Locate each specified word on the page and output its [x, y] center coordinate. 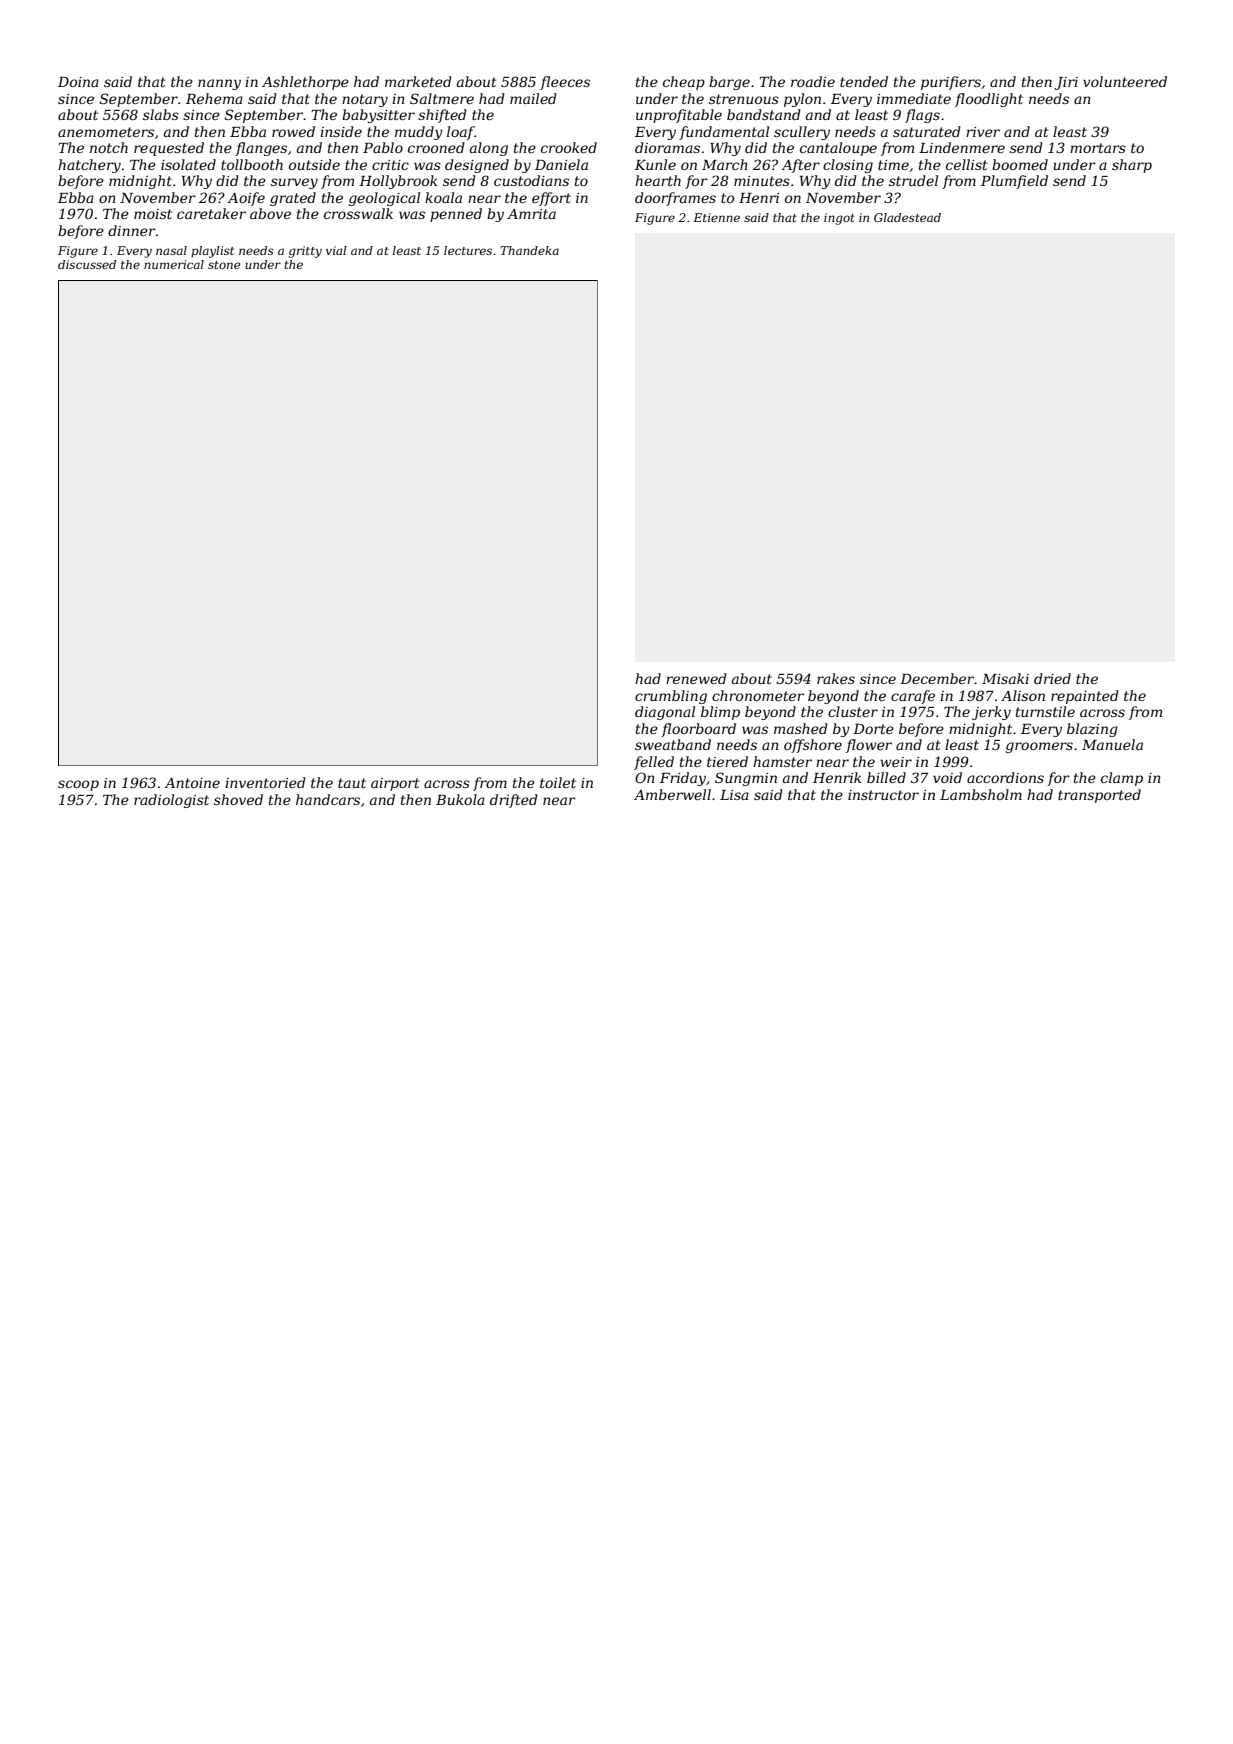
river [983, 132]
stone [224, 265]
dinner [132, 230]
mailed [533, 98]
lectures [468, 250]
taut [352, 783]
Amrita [531, 214]
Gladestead [907, 217]
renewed [696, 678]
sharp [1132, 166]
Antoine [192, 783]
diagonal [665, 713]
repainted [1085, 697]
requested [169, 149]
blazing [1092, 730]
